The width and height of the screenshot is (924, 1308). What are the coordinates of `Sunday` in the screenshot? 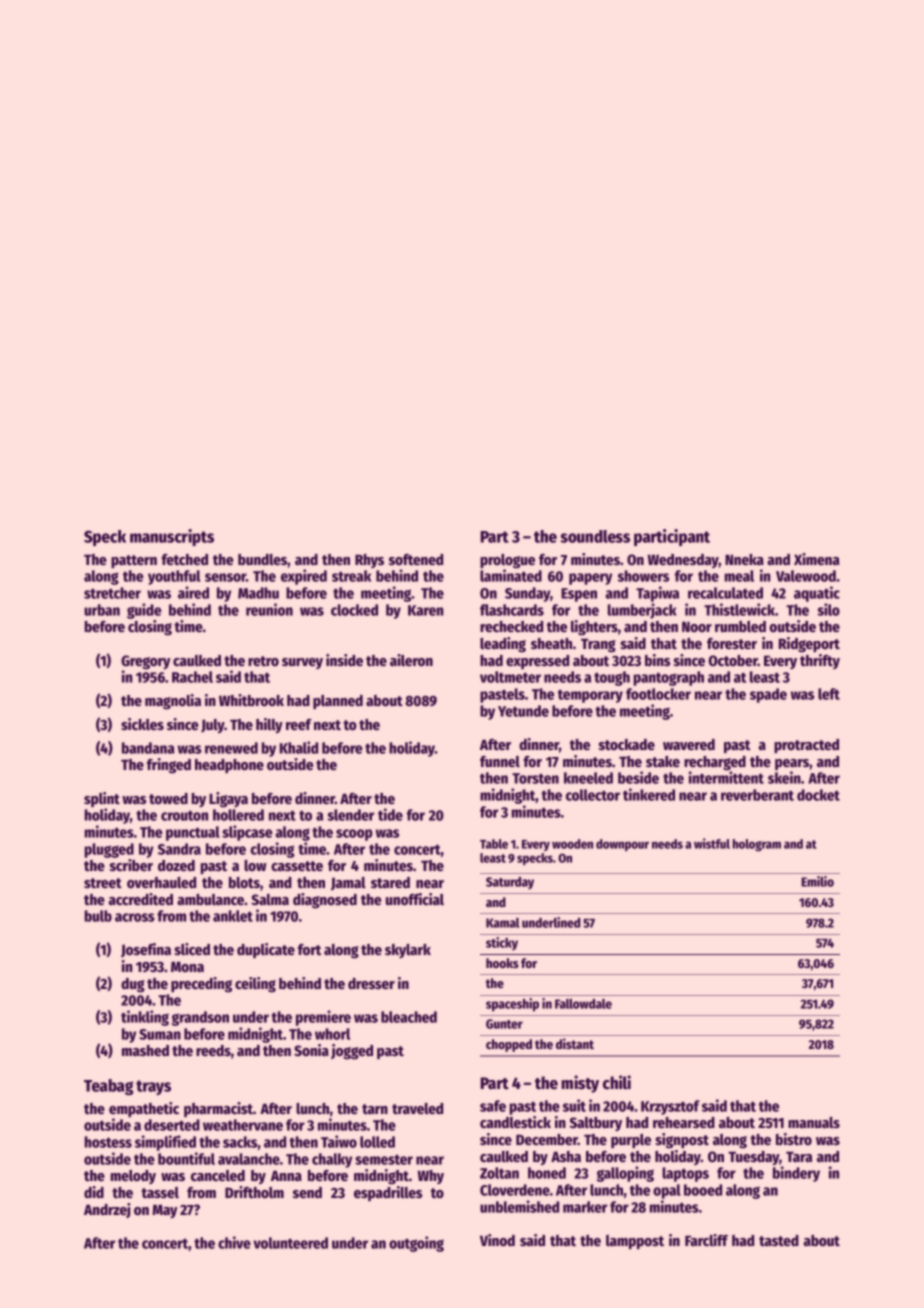 It's located at (527, 594).
